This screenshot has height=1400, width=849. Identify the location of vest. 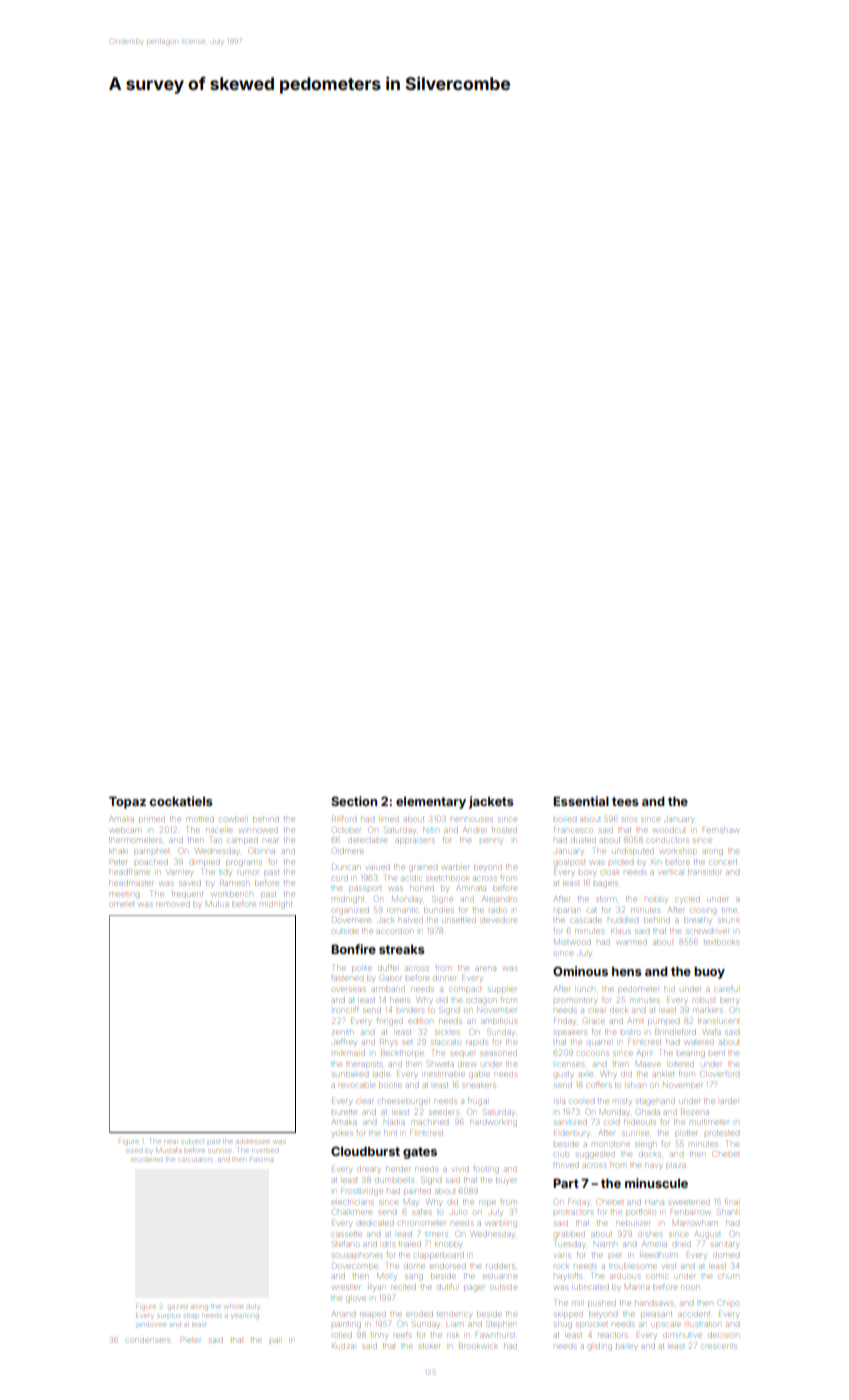
(669, 1266).
